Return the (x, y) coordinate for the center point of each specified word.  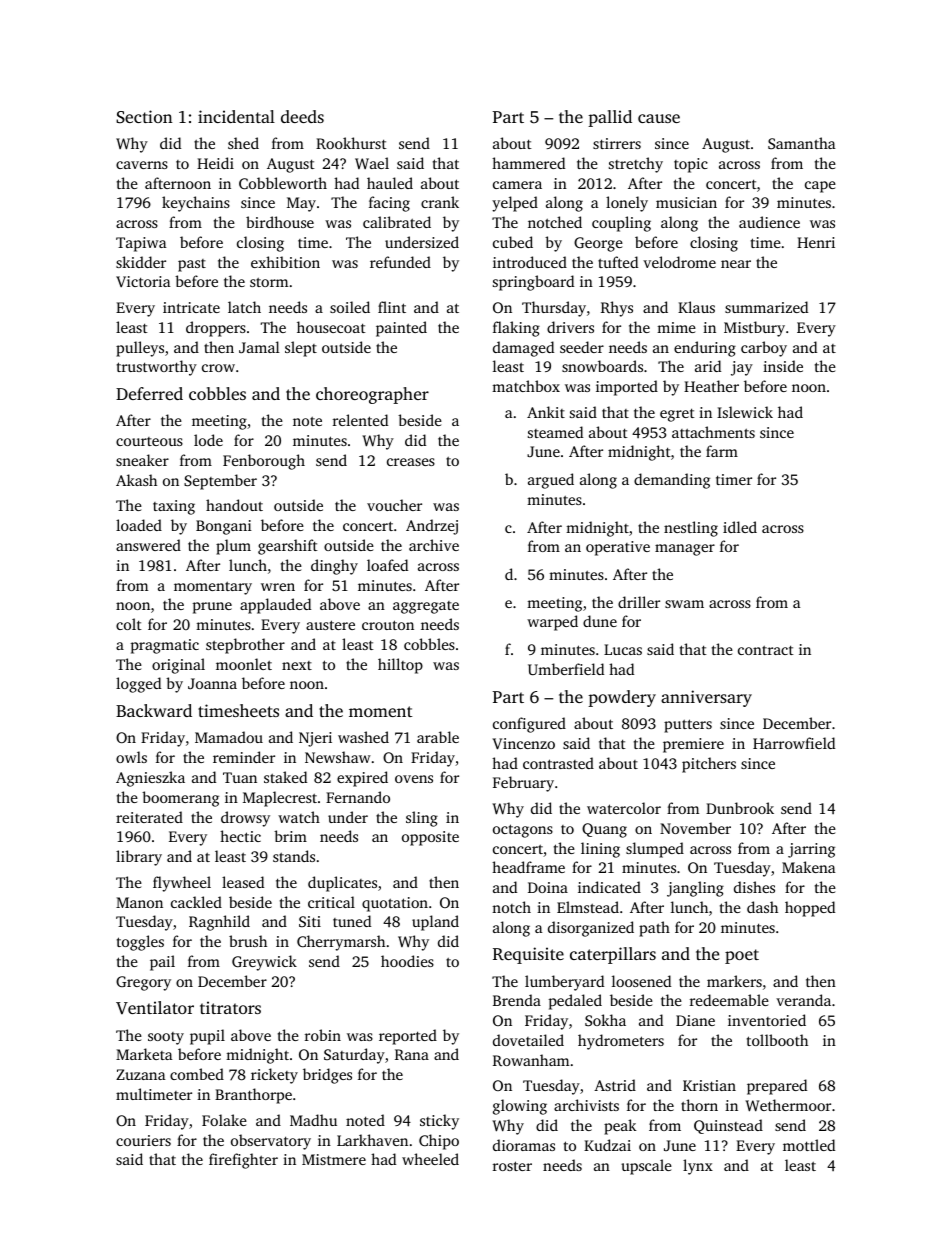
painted (401, 329)
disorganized (591, 929)
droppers (216, 329)
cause (659, 118)
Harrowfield (794, 743)
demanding (672, 481)
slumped (655, 850)
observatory (271, 1142)
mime (676, 327)
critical (331, 902)
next (297, 665)
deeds (302, 116)
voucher (394, 505)
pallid (610, 118)
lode (208, 440)
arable (438, 737)
